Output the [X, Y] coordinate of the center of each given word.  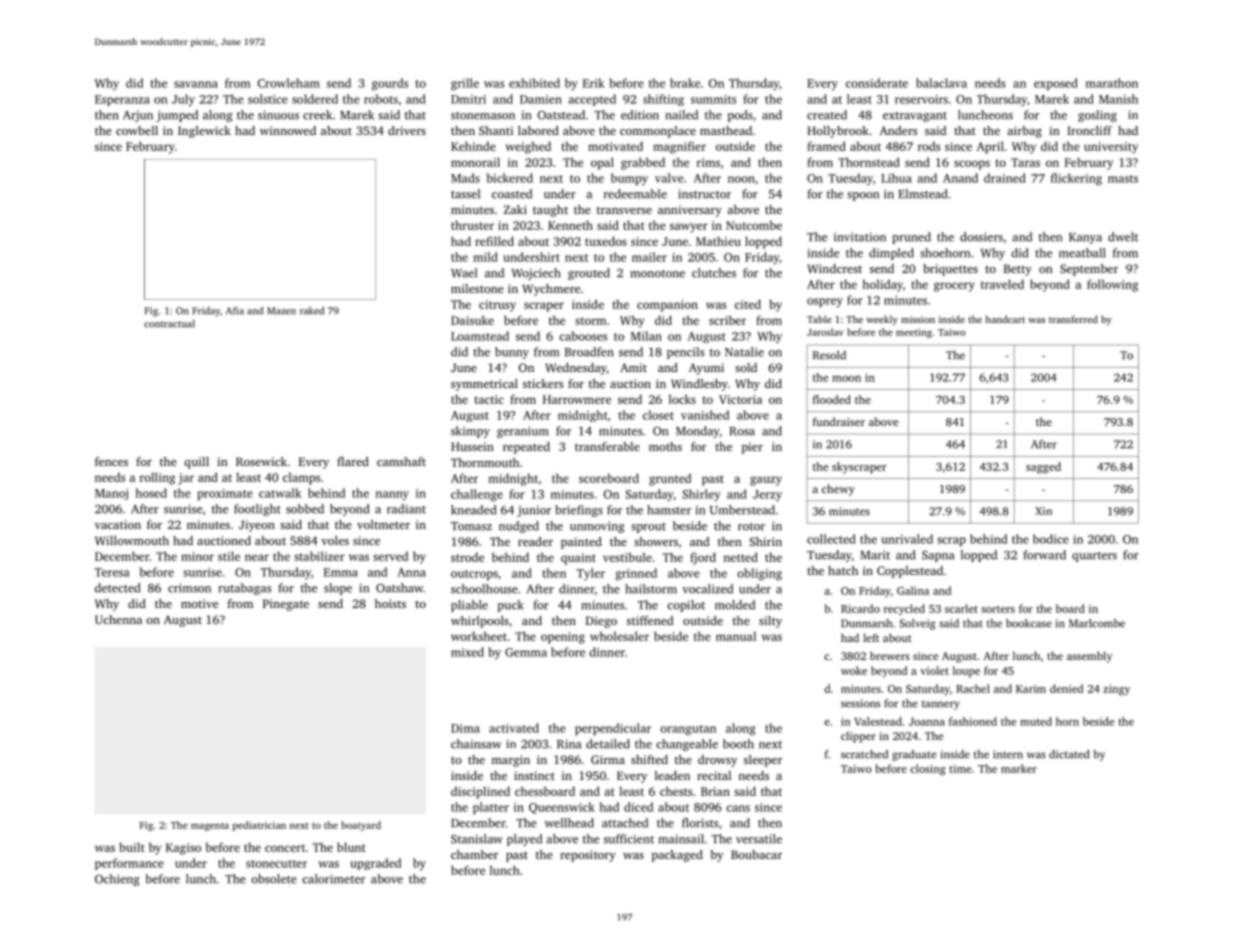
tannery [941, 705]
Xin [1043, 511]
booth [738, 744]
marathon [1112, 83]
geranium [522, 432]
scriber [727, 320]
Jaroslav [825, 332]
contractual [169, 324]
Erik [594, 83]
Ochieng [117, 880]
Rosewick [261, 461]
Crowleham [289, 83]
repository [588, 856]
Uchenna [118, 619]
